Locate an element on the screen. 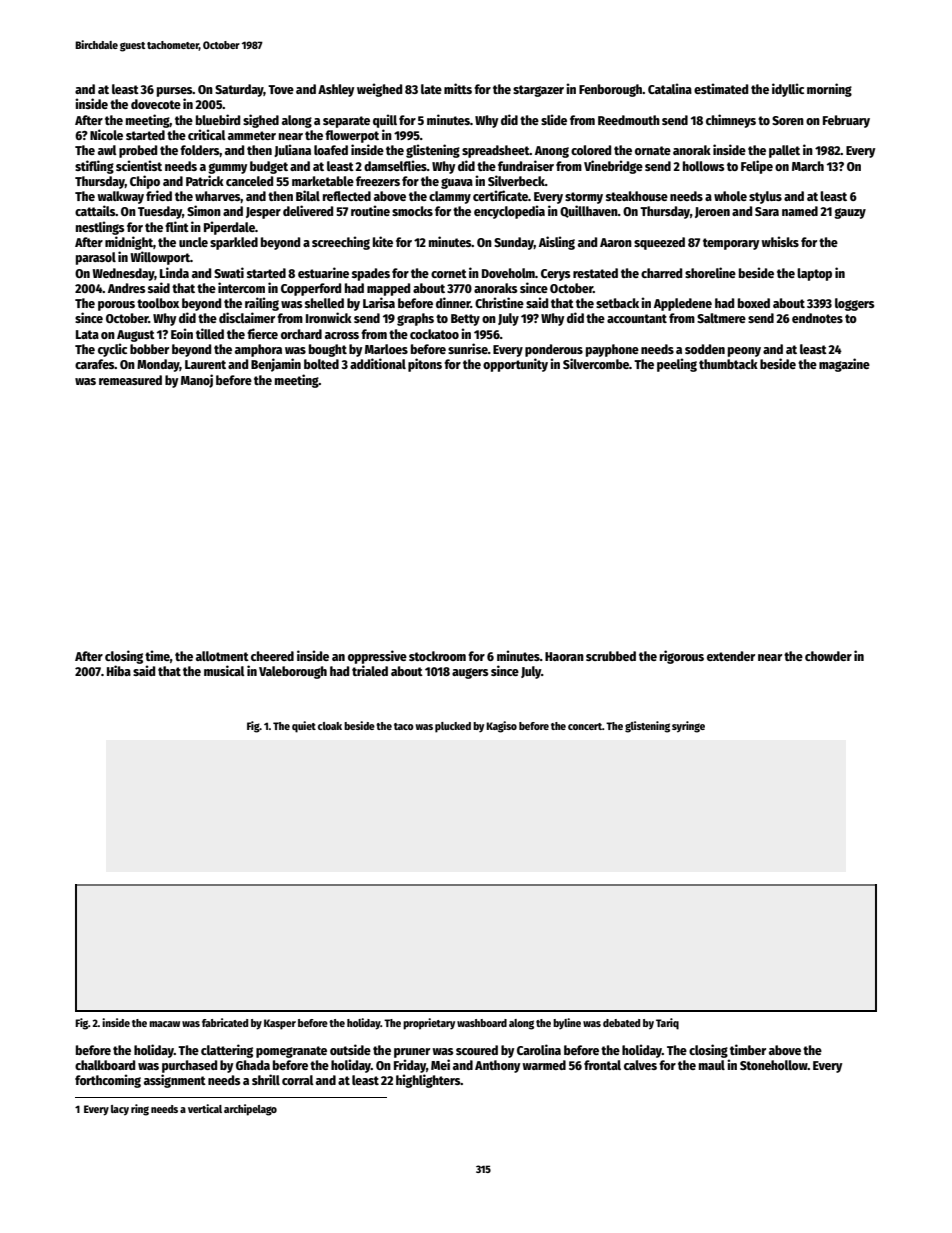 Image resolution: width=952 pixels, height=1233 pixels. stockroom is located at coordinates (437, 656).
